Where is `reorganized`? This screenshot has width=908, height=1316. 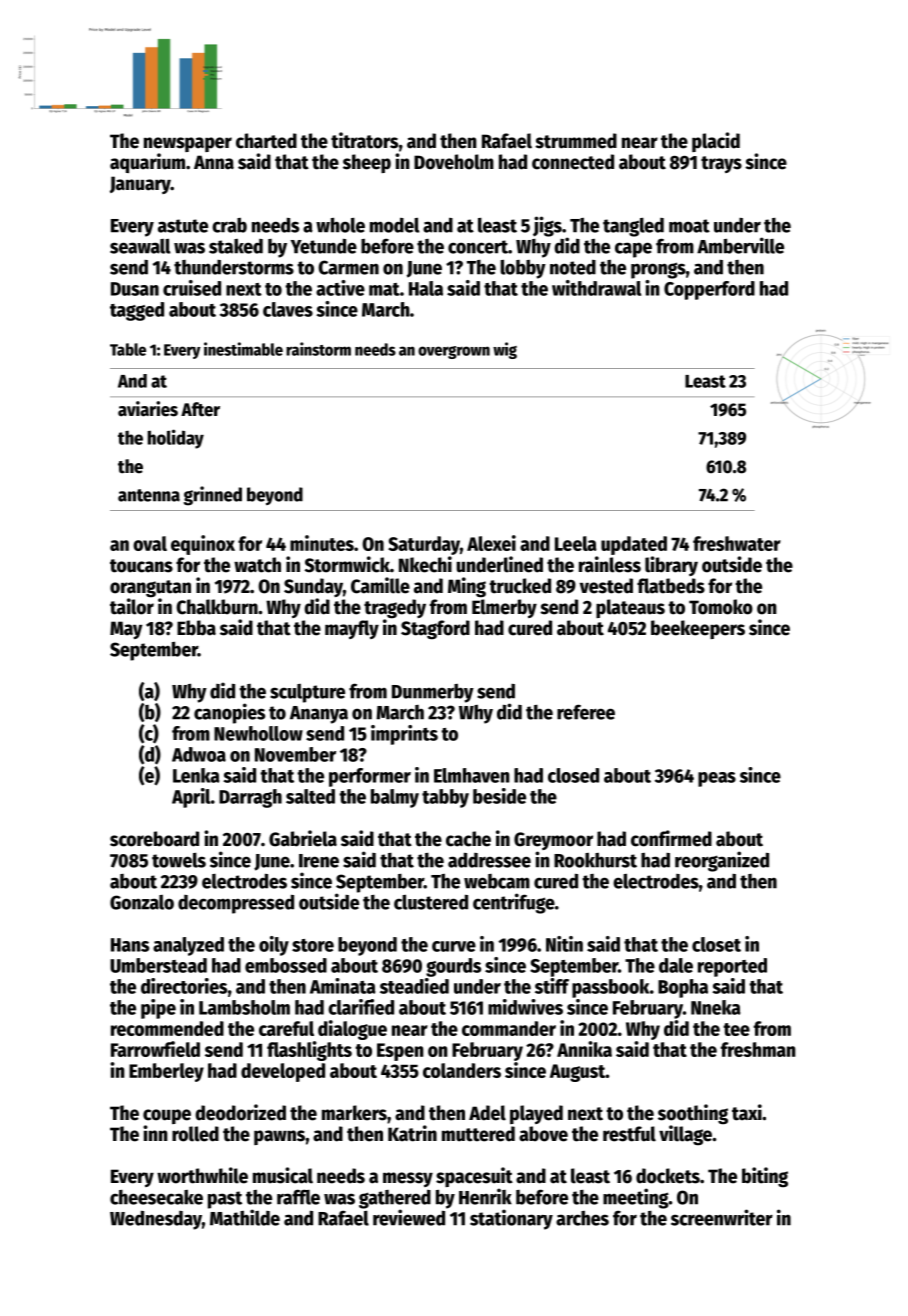 reorganized is located at coordinates (722, 861).
